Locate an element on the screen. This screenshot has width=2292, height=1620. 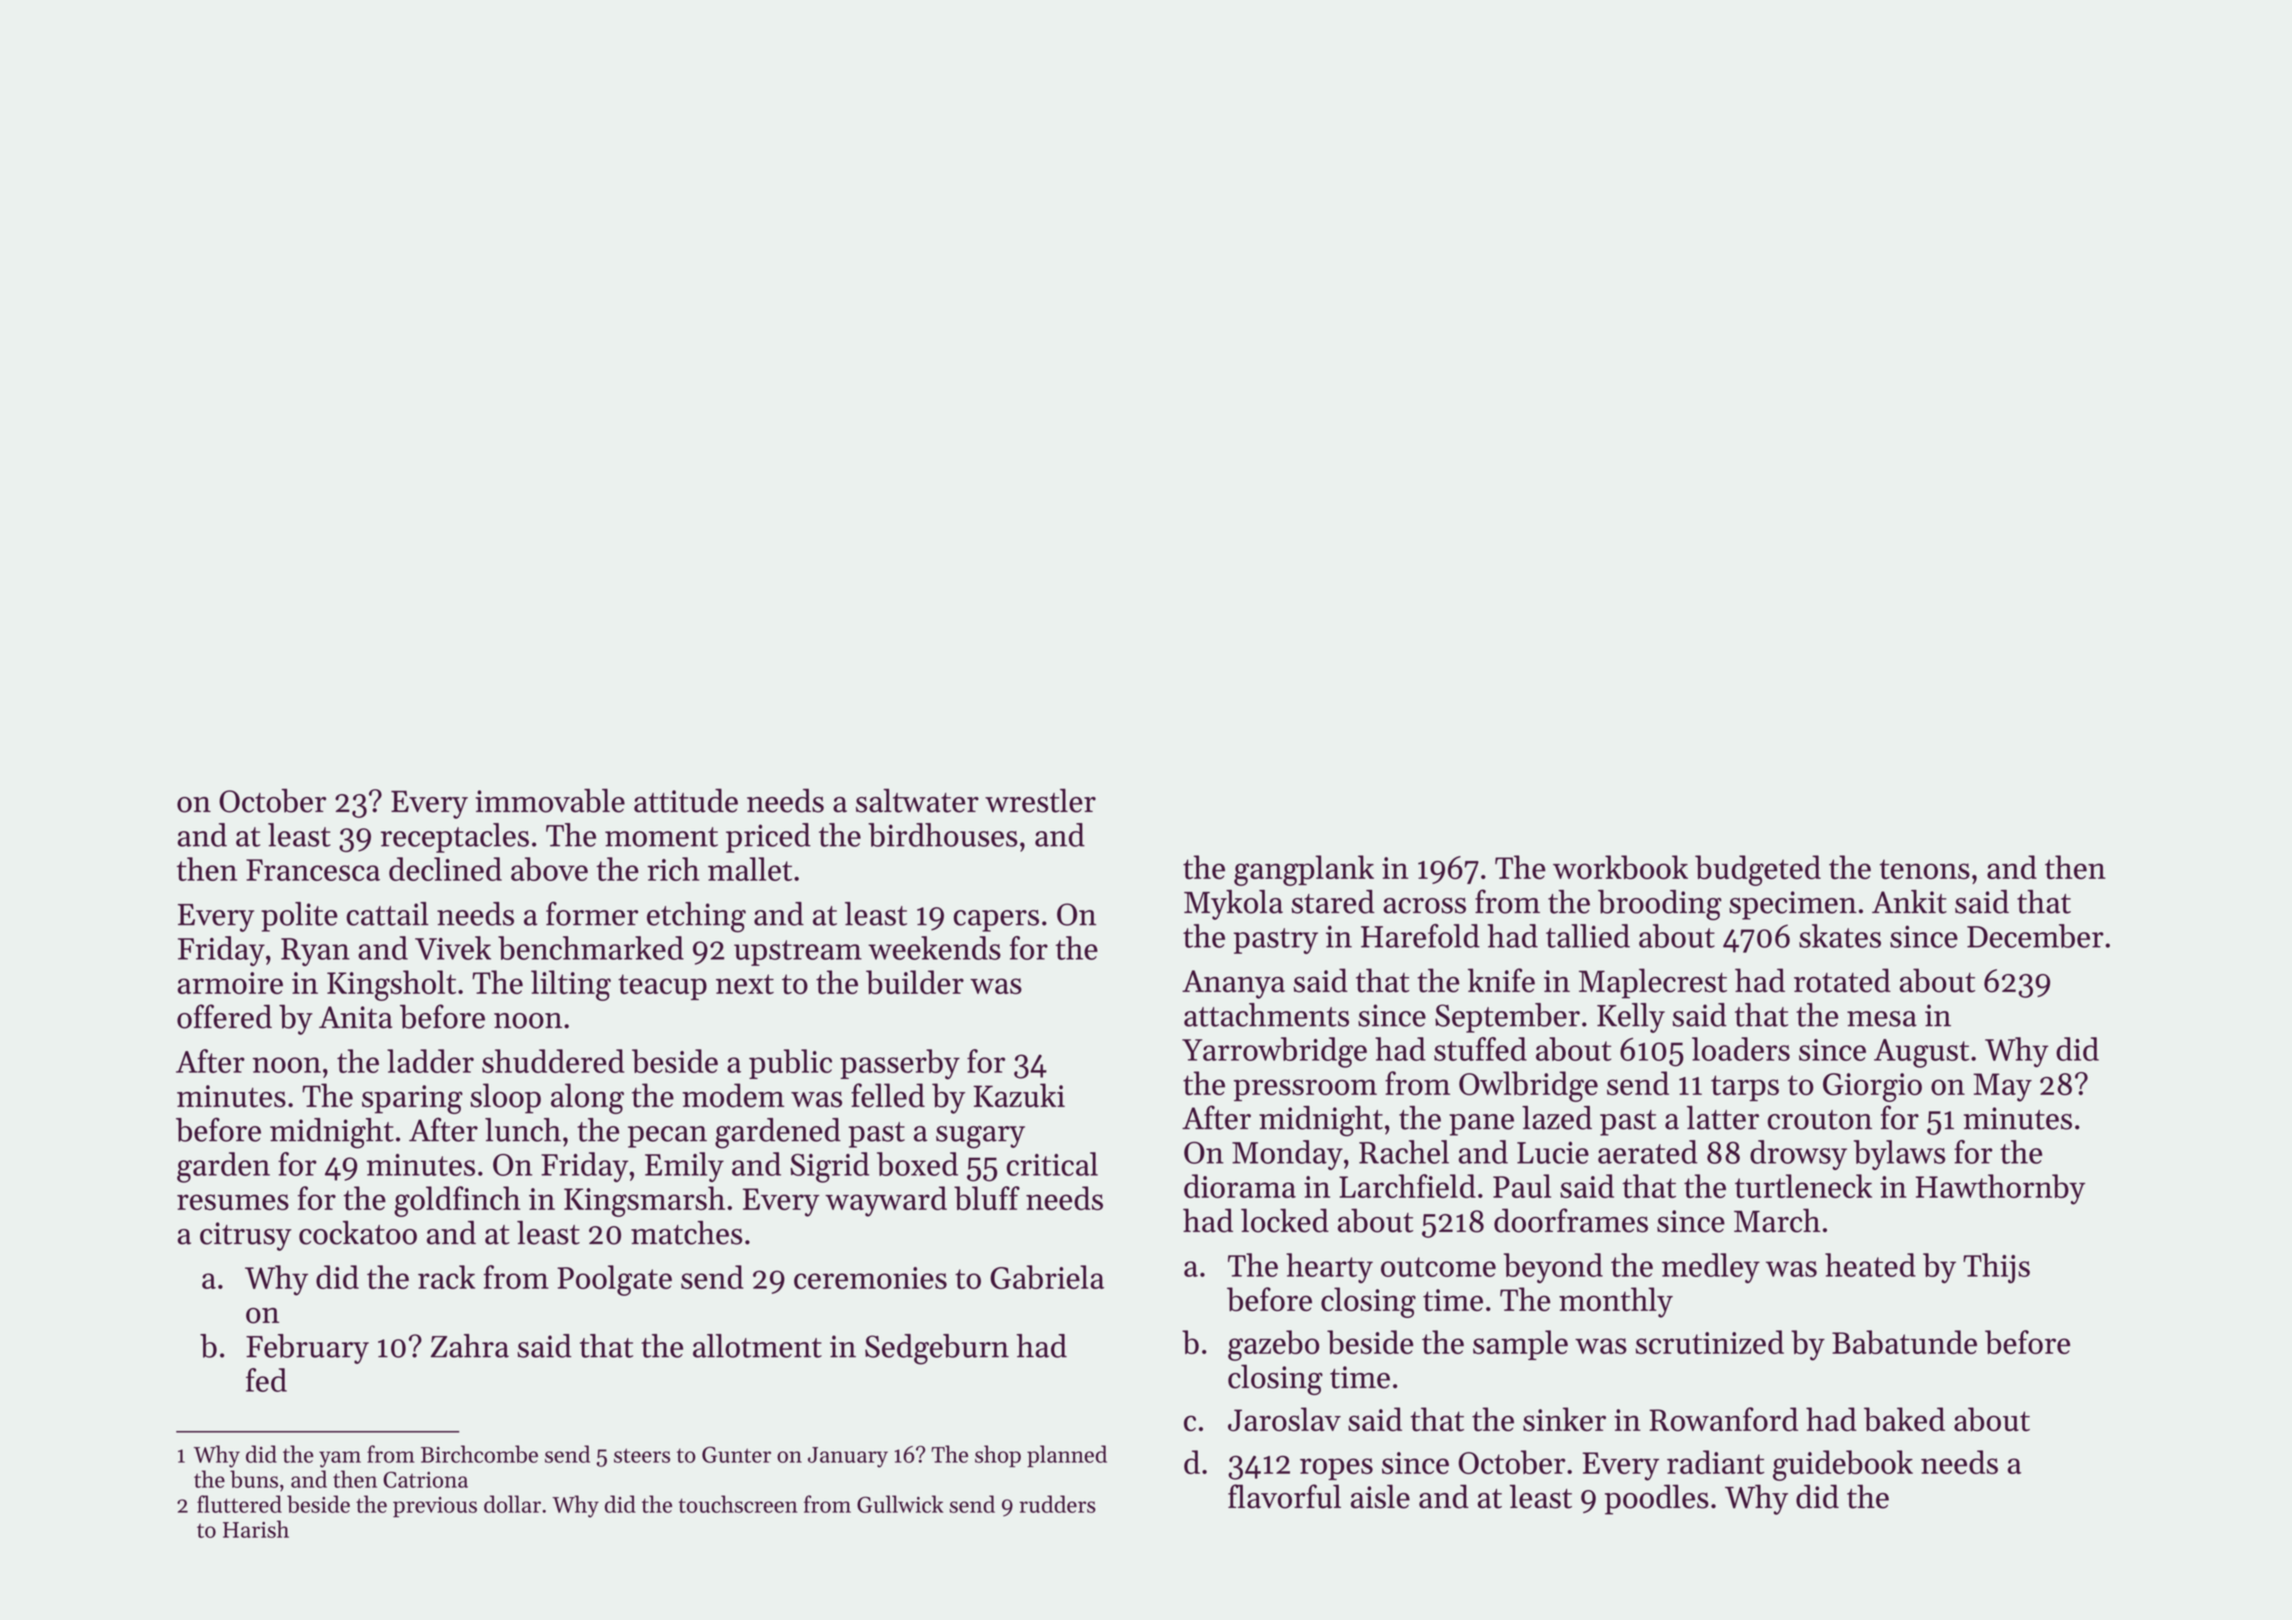
Ananya is located at coordinates (1233, 984).
